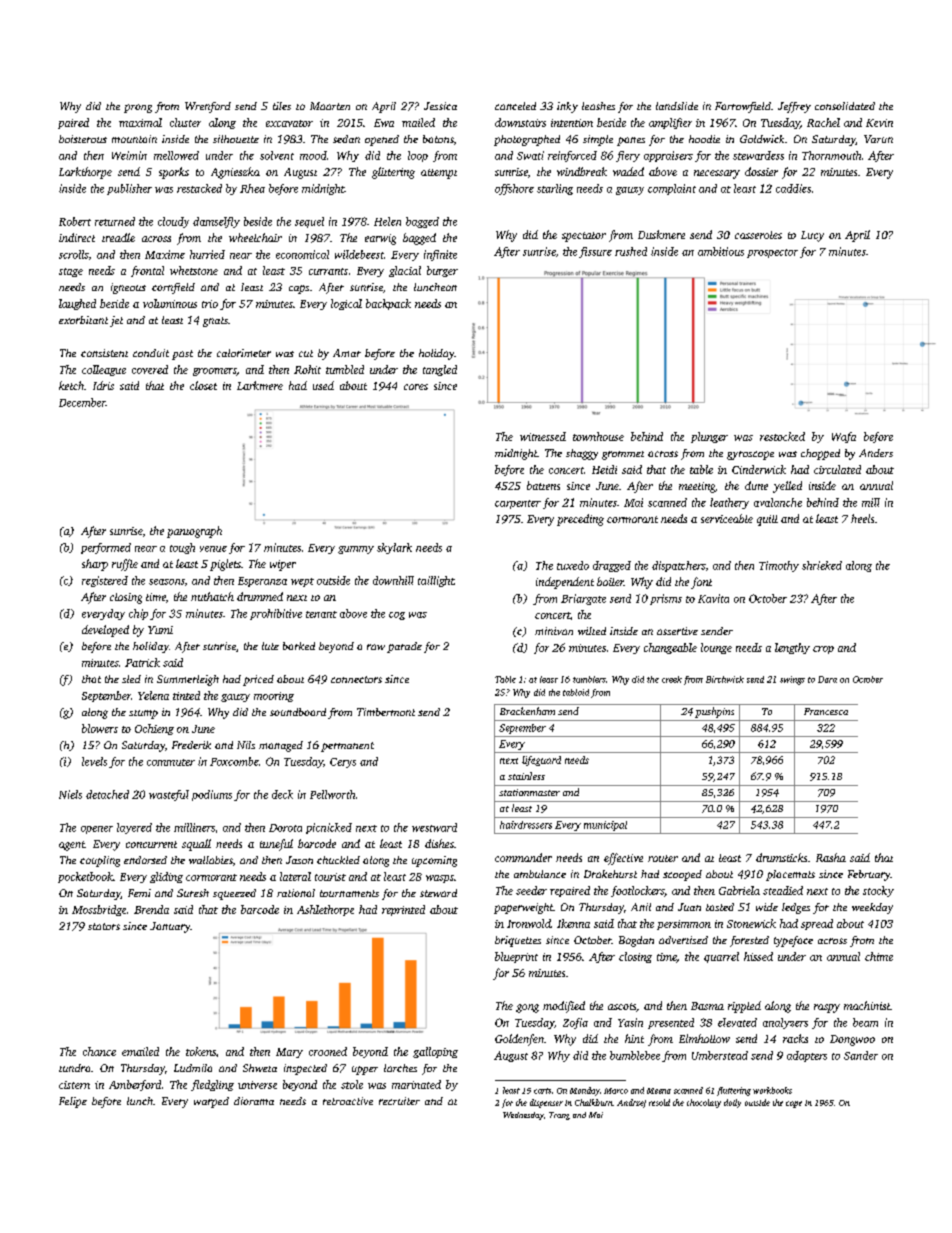 The image size is (952, 1233). Describe the element at coordinates (185, 122) in the image. I see `cluster` at that location.
